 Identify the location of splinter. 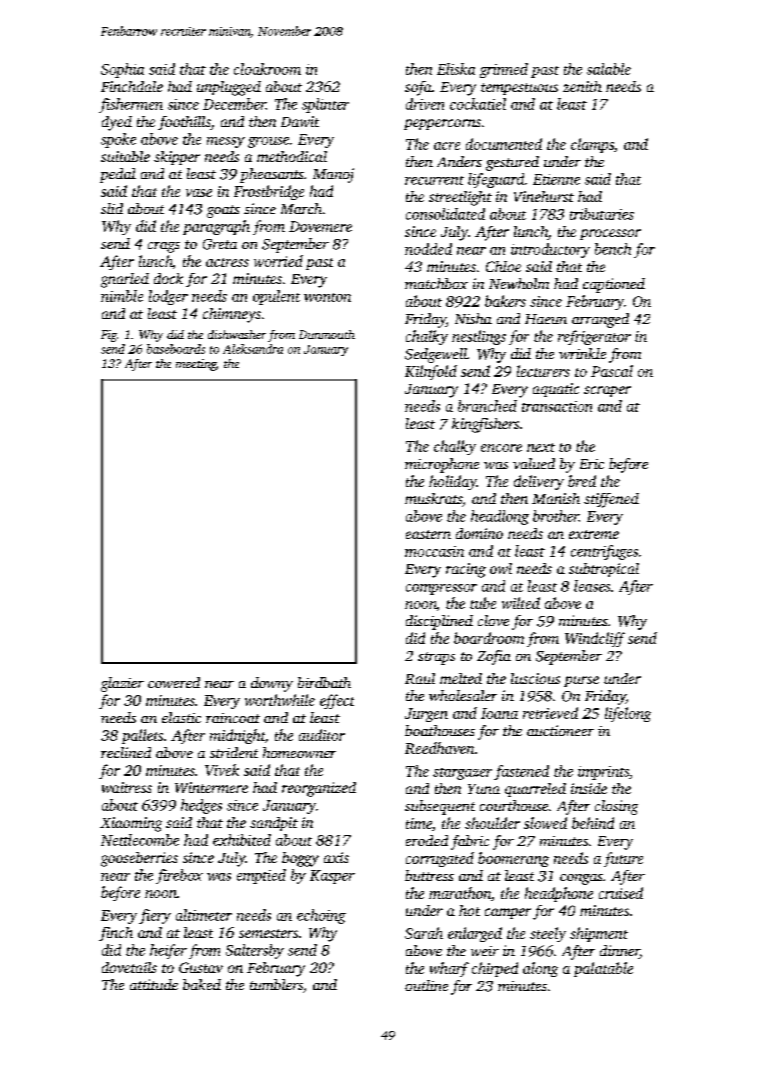
(325, 105).
